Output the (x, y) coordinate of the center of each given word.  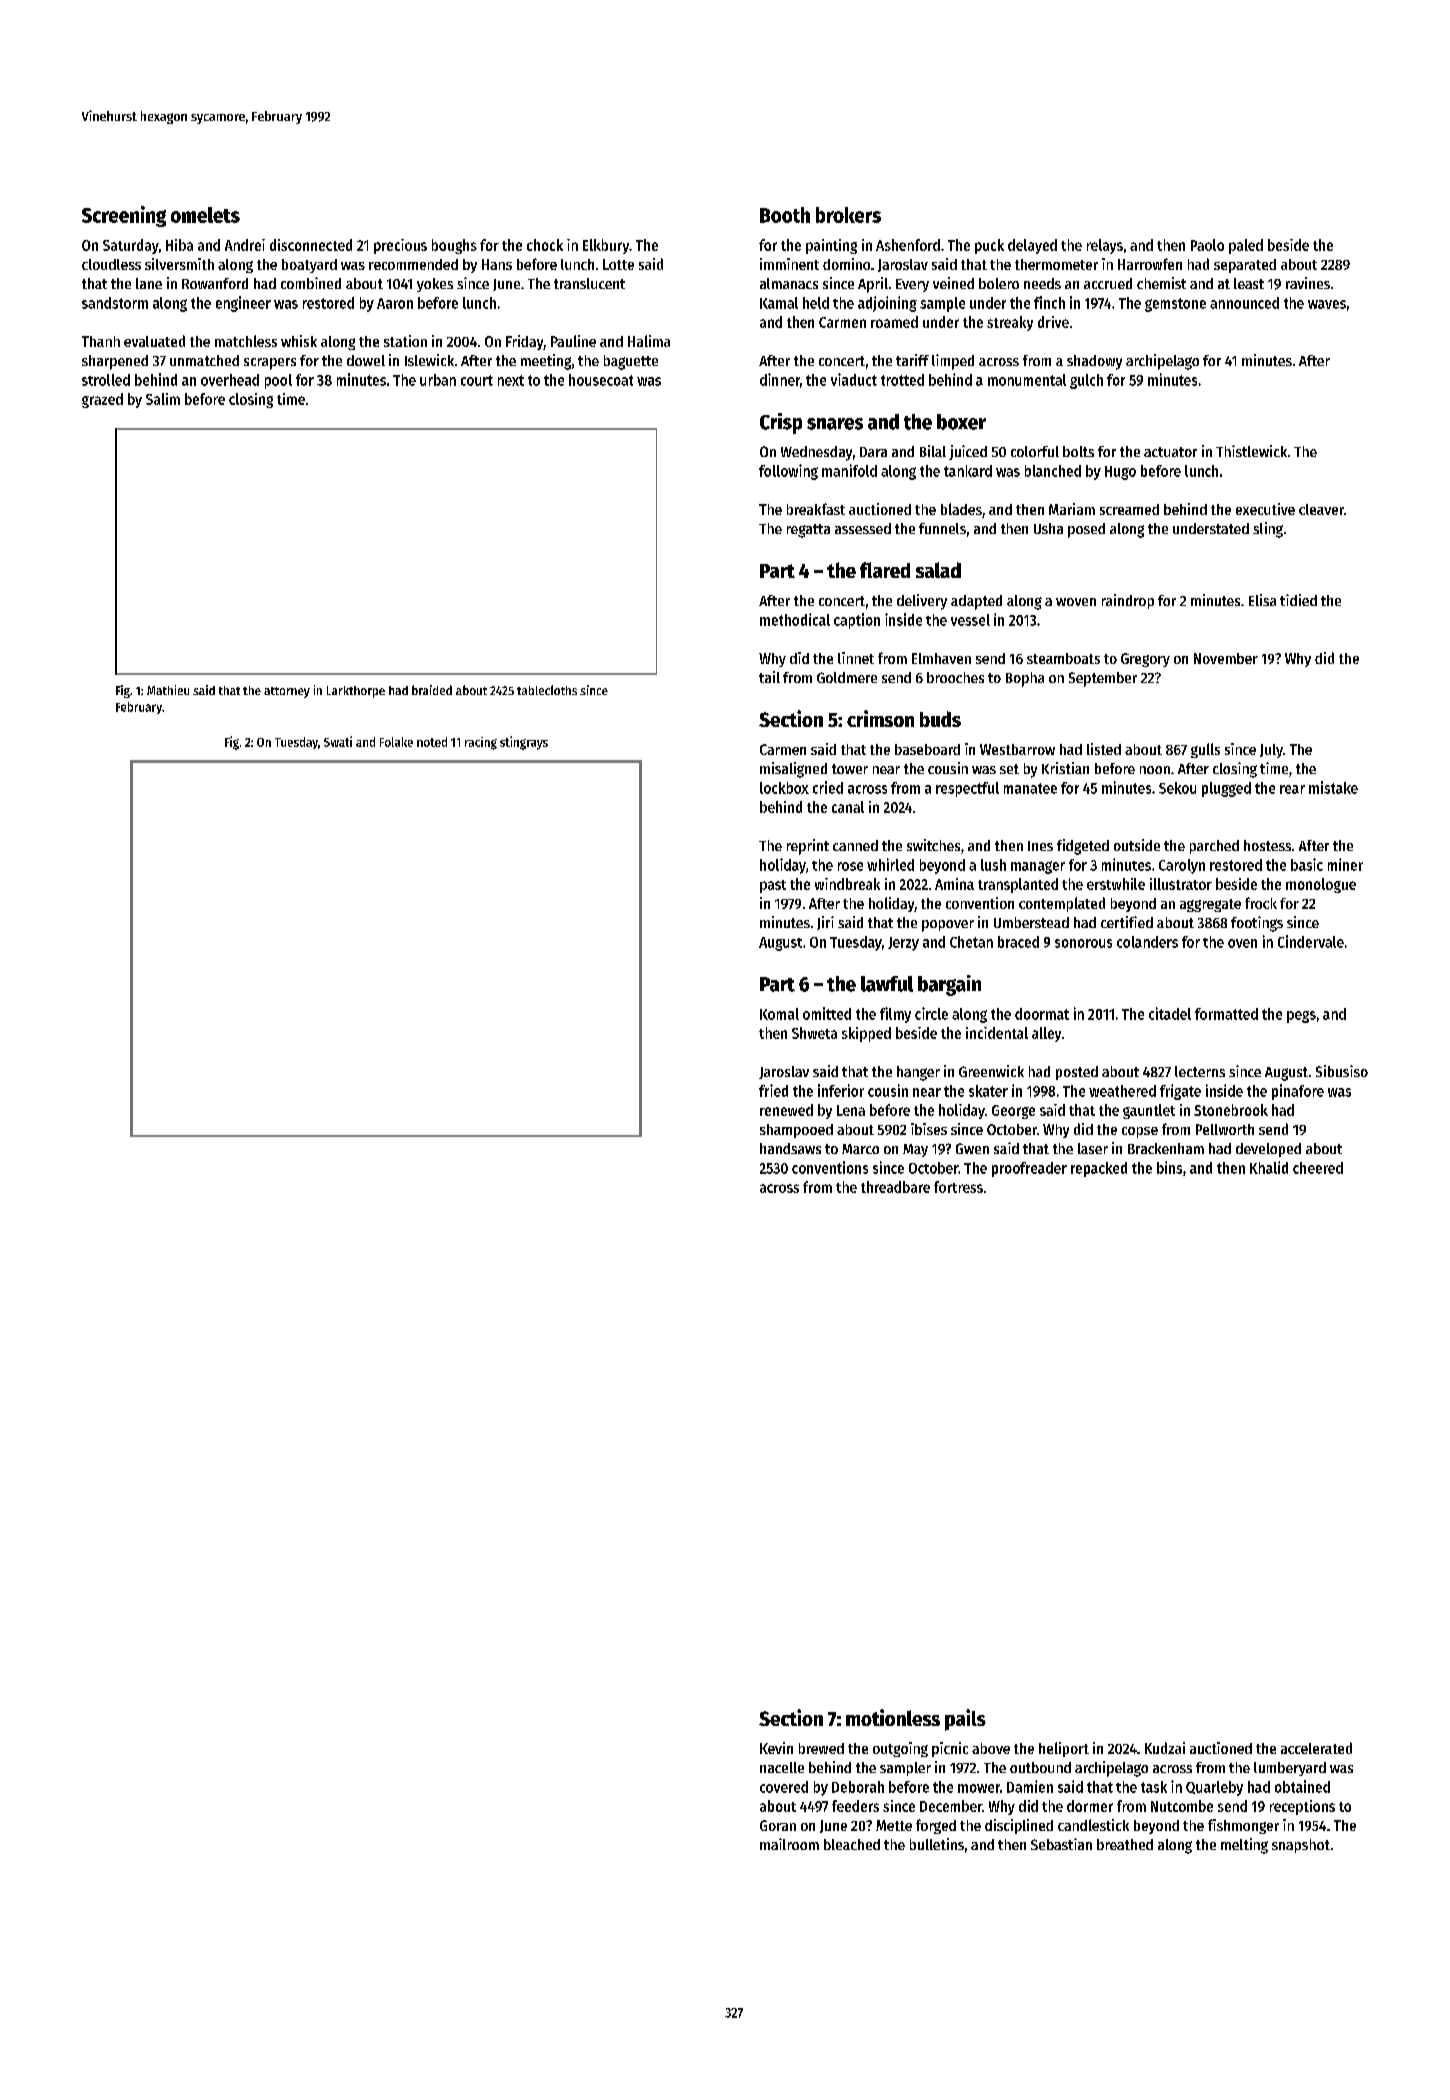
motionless (893, 1717)
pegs (1301, 1017)
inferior (841, 1090)
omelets (205, 215)
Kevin (776, 1748)
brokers (848, 215)
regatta (808, 531)
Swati (338, 741)
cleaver (1321, 509)
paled (1246, 246)
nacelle (782, 1767)
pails (965, 1720)
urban (438, 380)
